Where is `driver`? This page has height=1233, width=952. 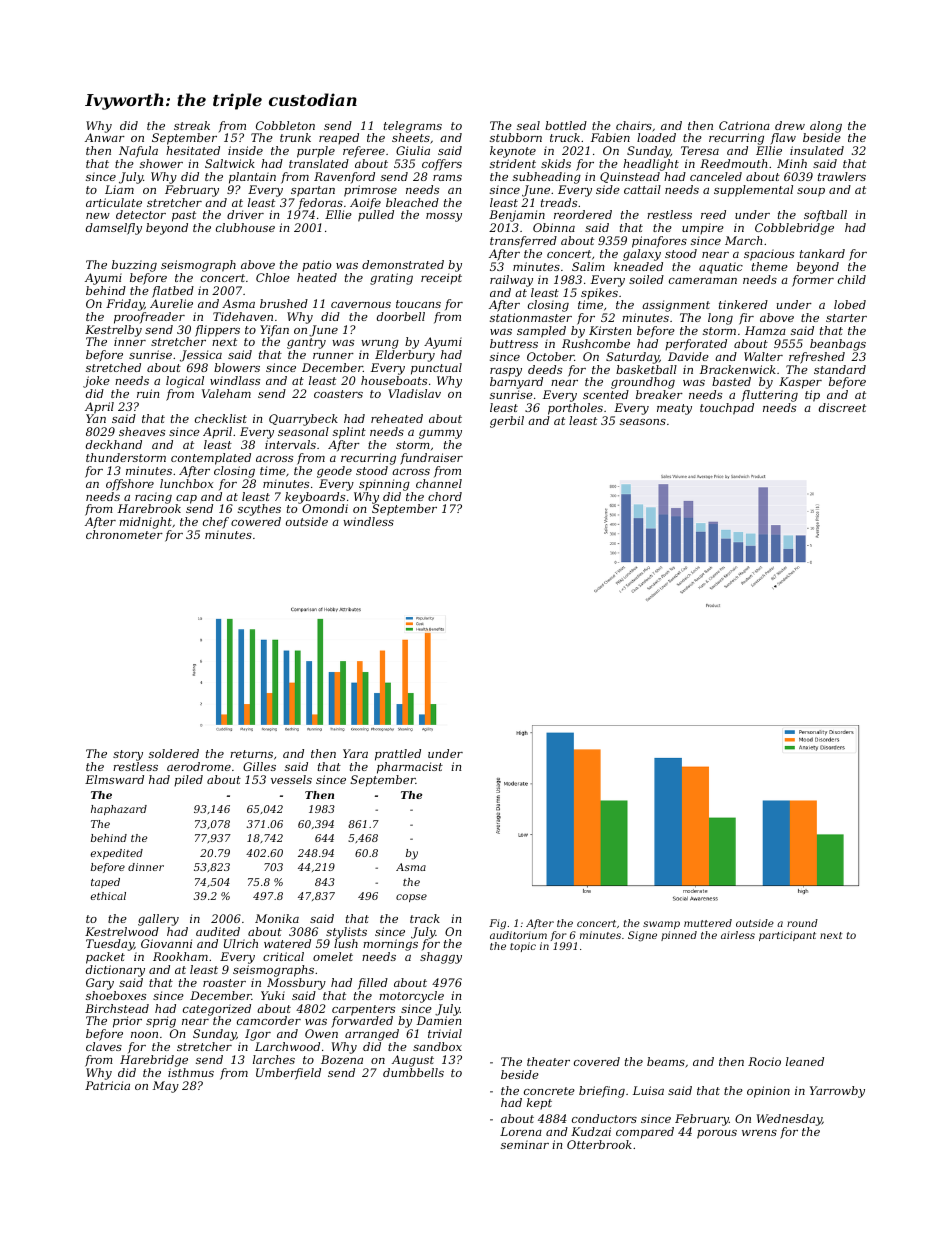
driver is located at coordinates (245, 214).
